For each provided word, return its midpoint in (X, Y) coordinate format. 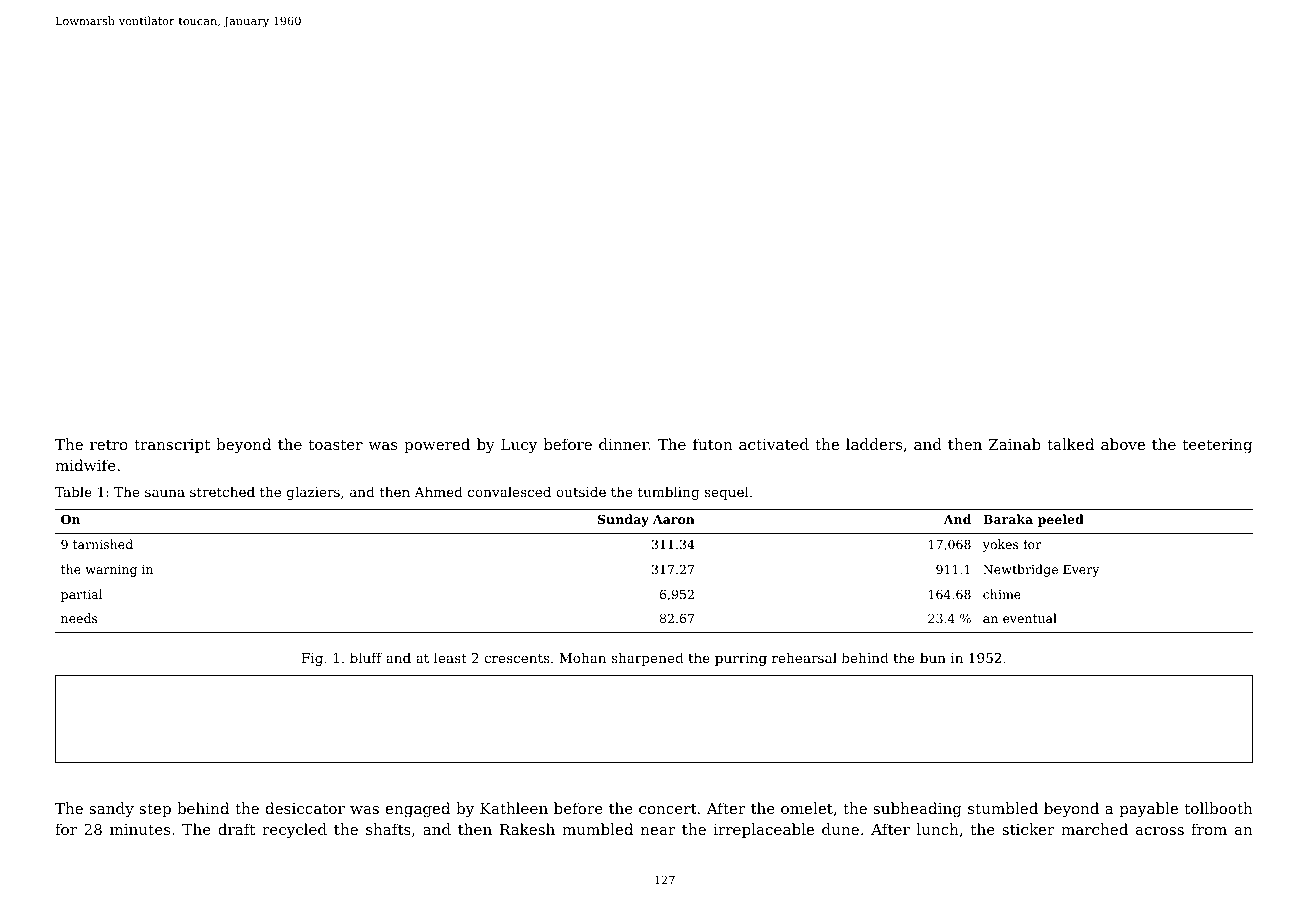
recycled (294, 831)
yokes (1000, 545)
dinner (624, 444)
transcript (172, 446)
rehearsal (804, 657)
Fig (312, 659)
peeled (1061, 520)
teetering (1217, 446)
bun (933, 657)
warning (111, 571)
